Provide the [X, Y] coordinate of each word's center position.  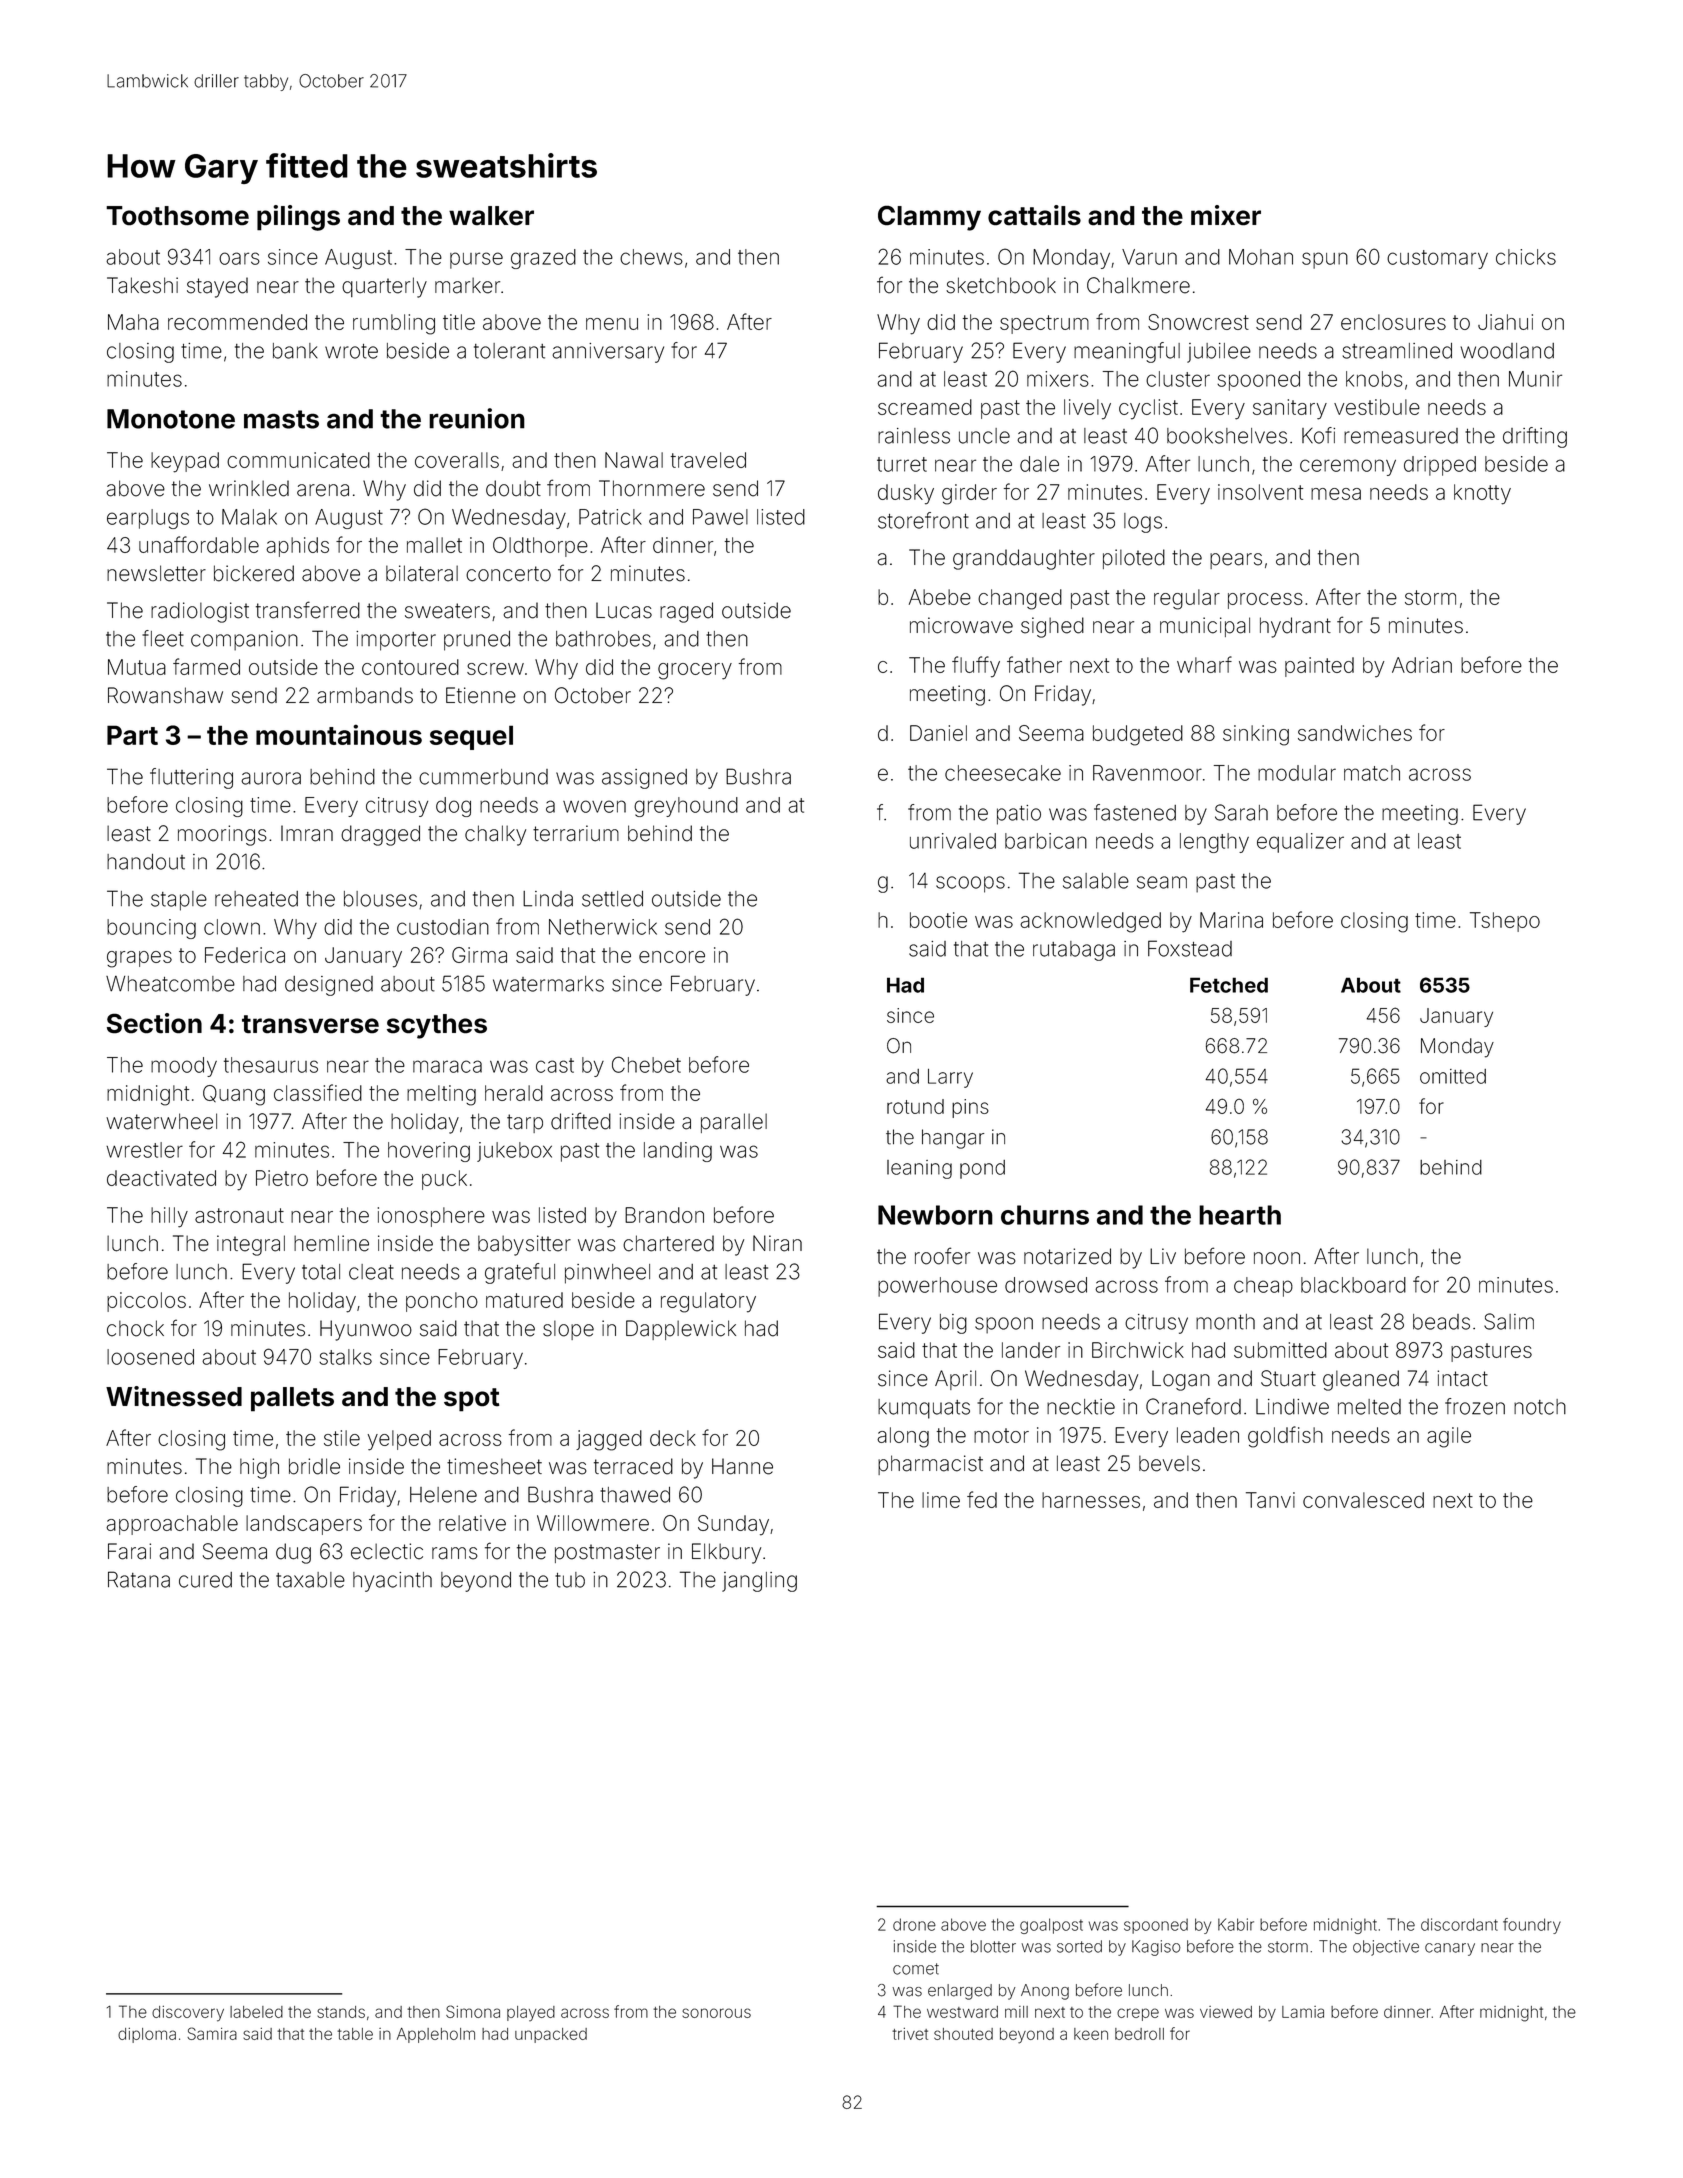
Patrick [610, 517]
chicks [1526, 257]
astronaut [239, 1215]
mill [1016, 2012]
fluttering [191, 778]
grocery [695, 671]
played [531, 2013]
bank [295, 351]
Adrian [1422, 665]
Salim [1509, 1321]
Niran [777, 1243]
